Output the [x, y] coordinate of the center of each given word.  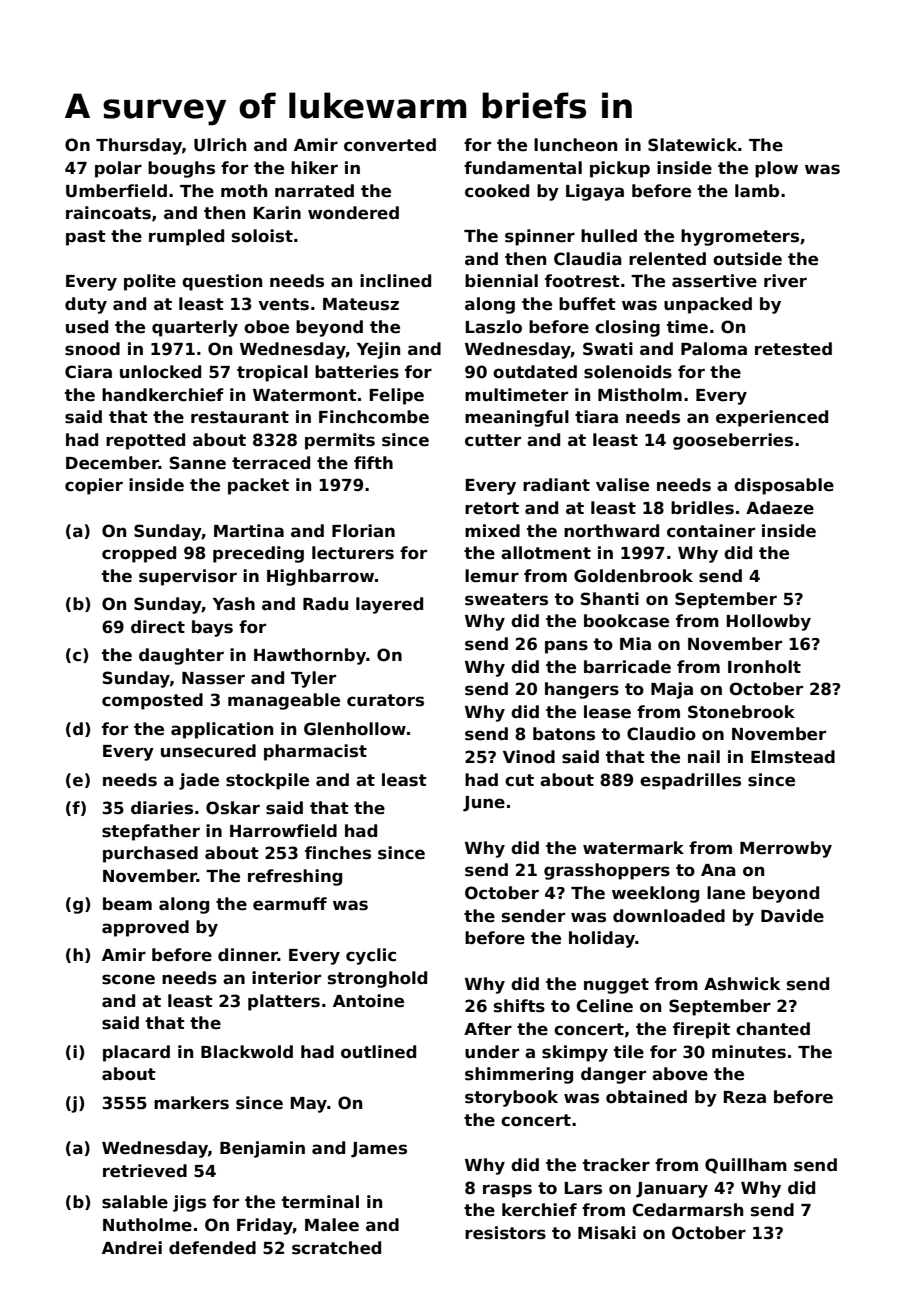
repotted [145, 441]
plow [776, 169]
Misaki [607, 1233]
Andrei [132, 1248]
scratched [336, 1248]
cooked [497, 191]
